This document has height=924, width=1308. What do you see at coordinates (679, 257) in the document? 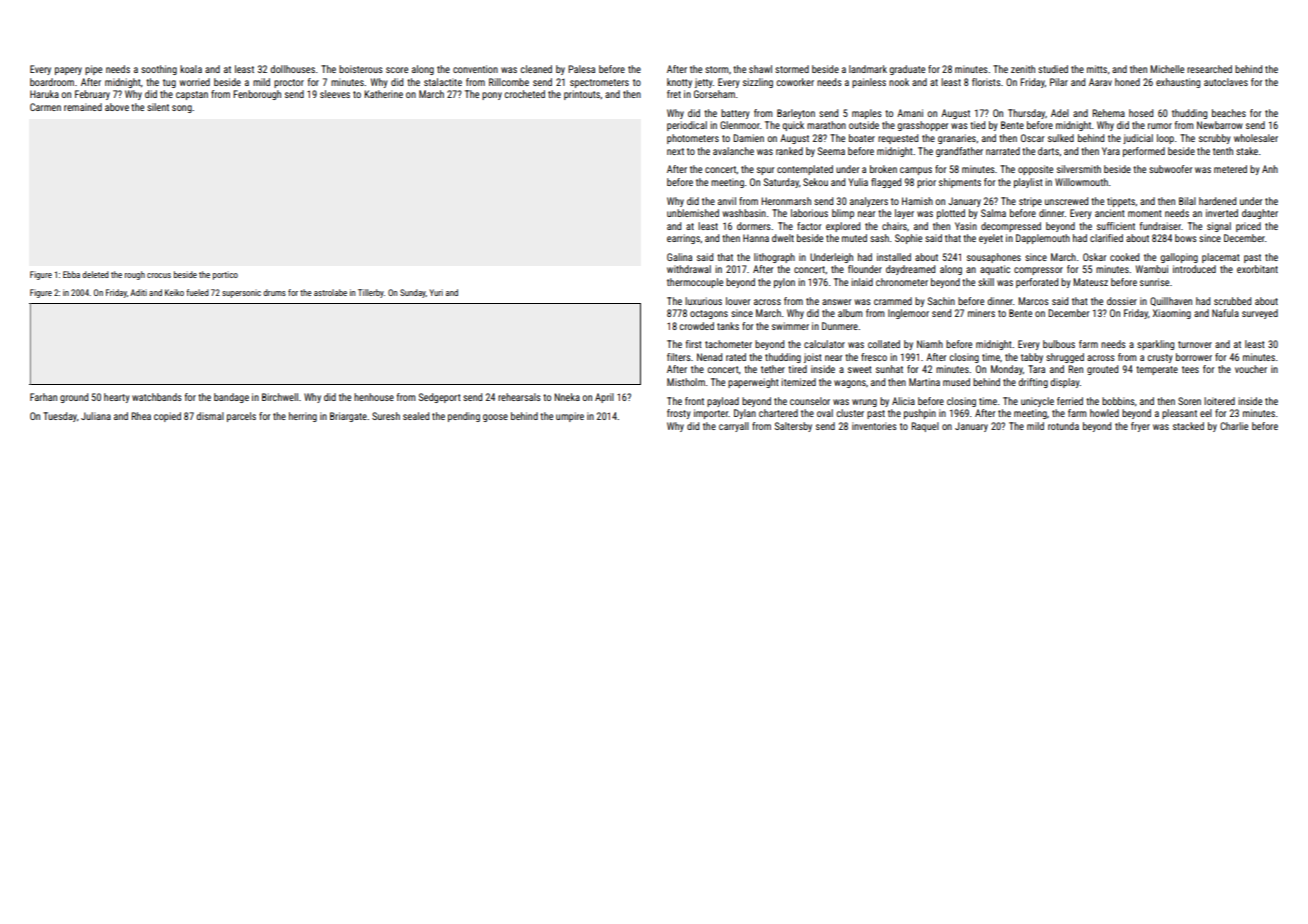
I see `Galina` at bounding box center [679, 257].
